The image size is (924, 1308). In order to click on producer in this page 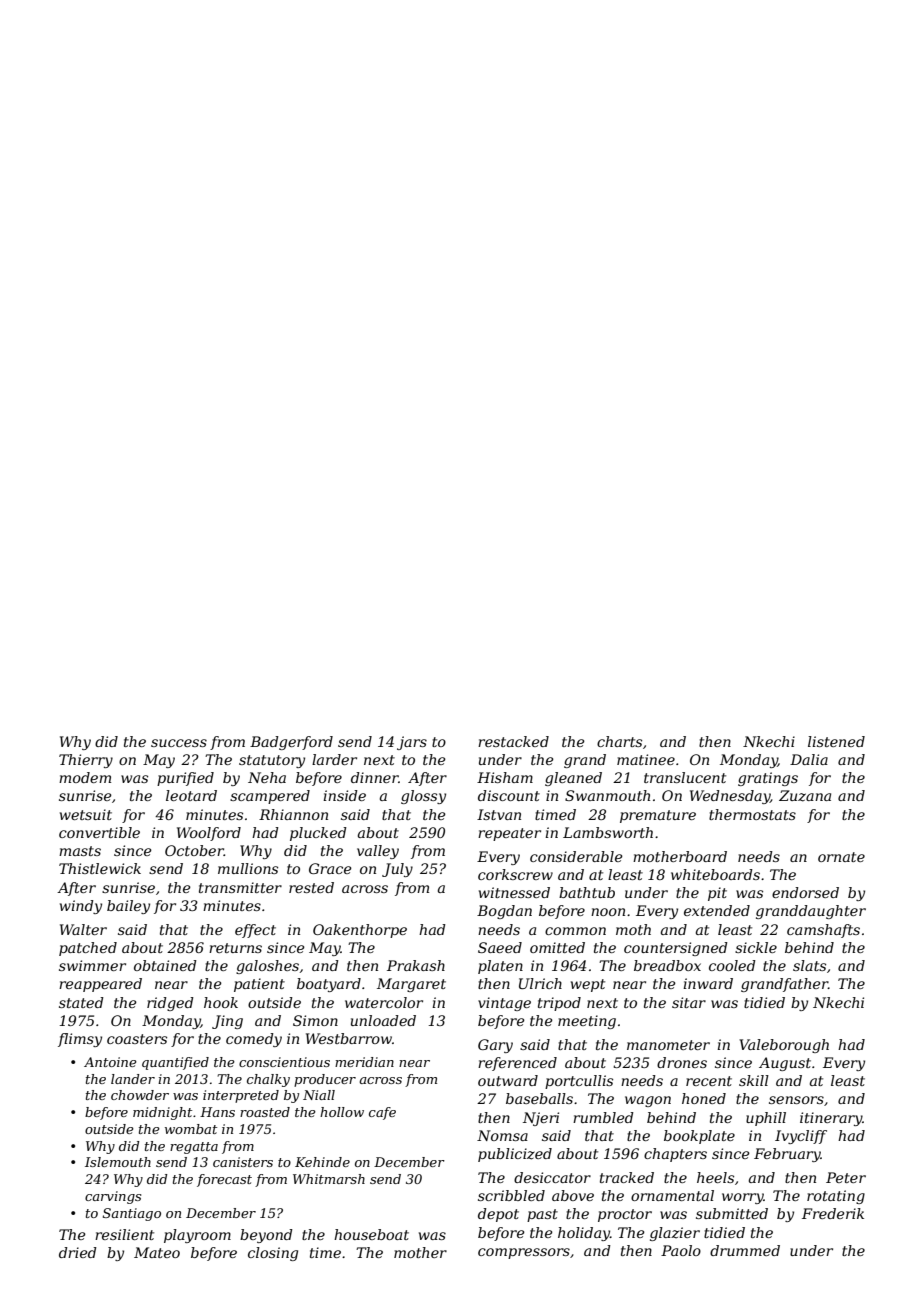, I will do `click(325, 1080)`.
